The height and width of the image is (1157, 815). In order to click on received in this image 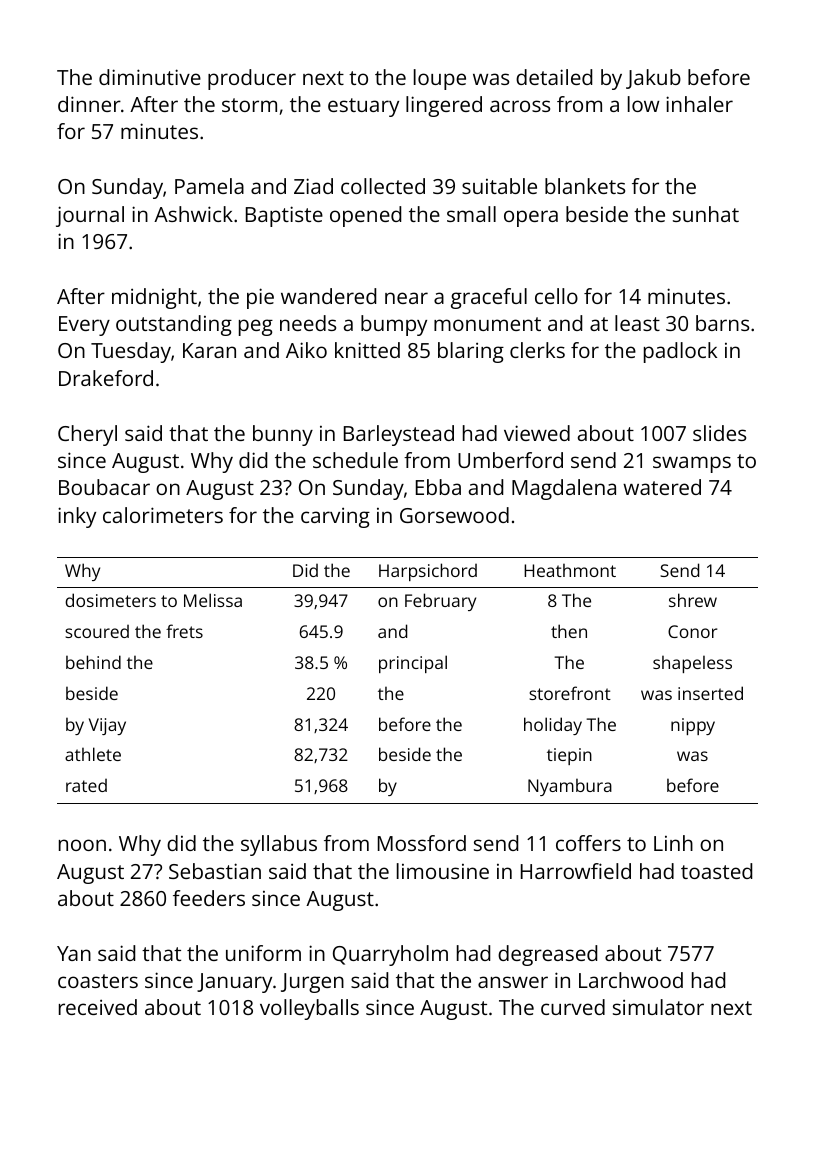, I will do `click(98, 1007)`.
